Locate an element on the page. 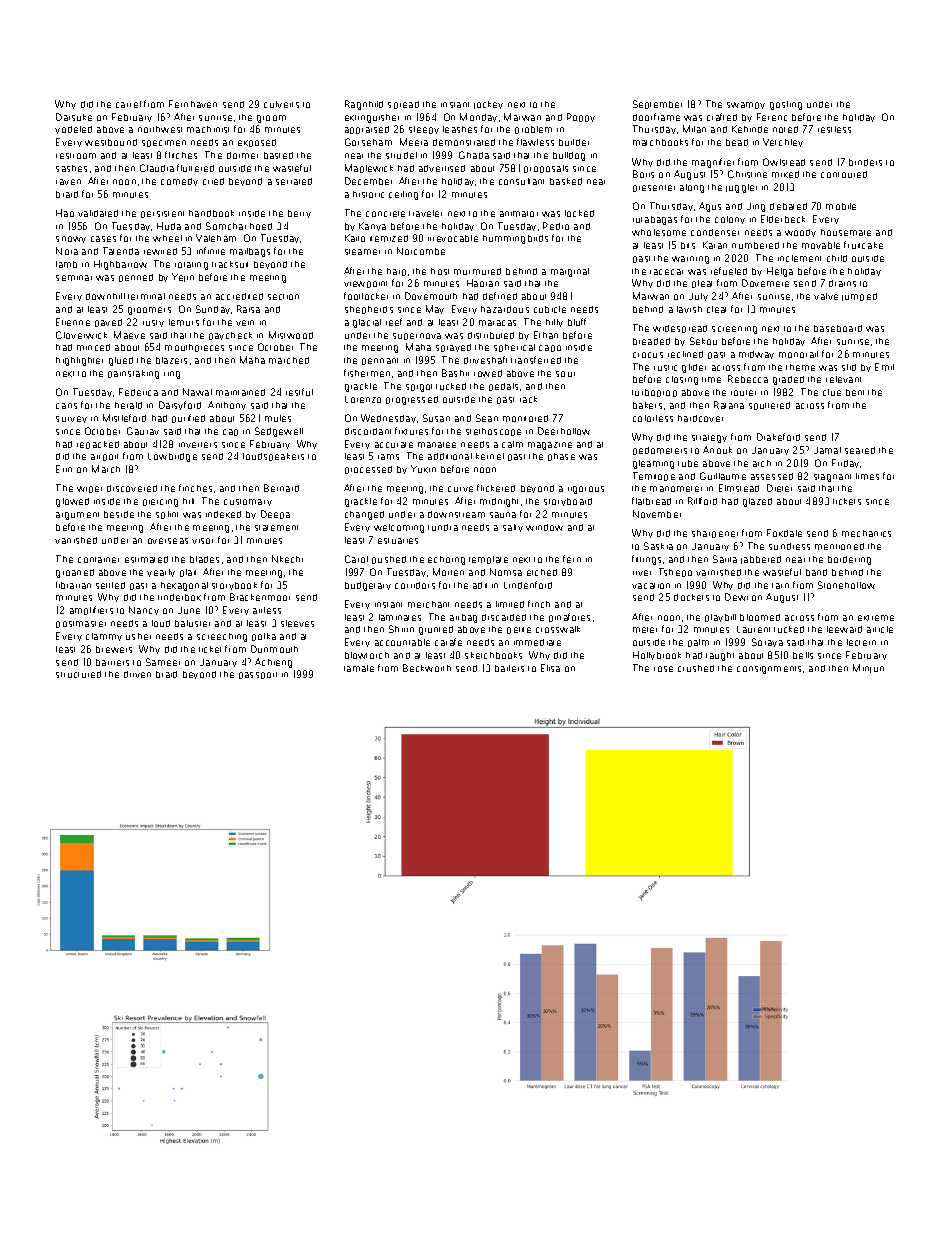 Image resolution: width=952 pixels, height=1233 pixels. Elisa is located at coordinates (550, 668).
